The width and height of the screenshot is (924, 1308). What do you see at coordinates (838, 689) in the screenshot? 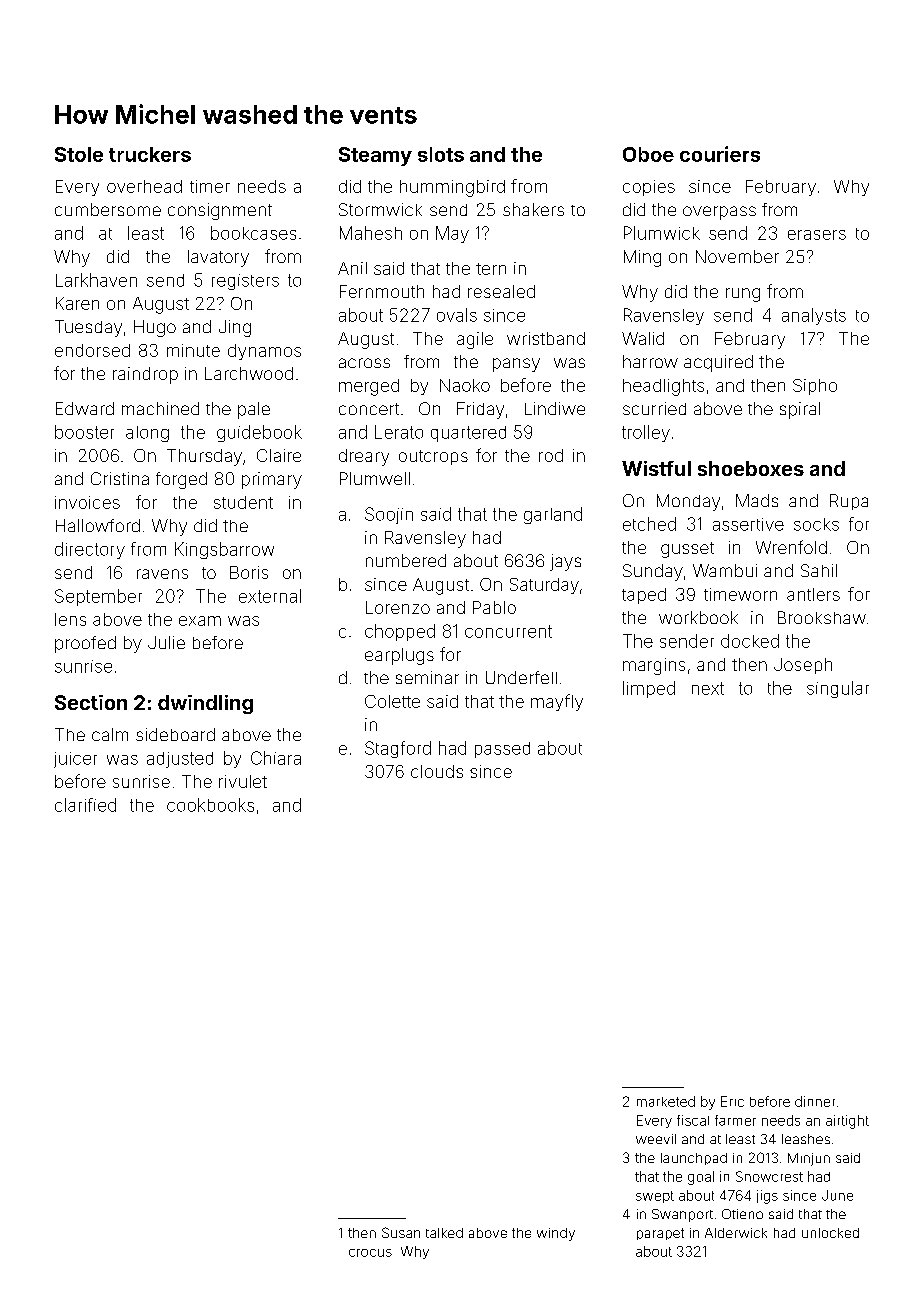
I see `singular` at bounding box center [838, 689].
